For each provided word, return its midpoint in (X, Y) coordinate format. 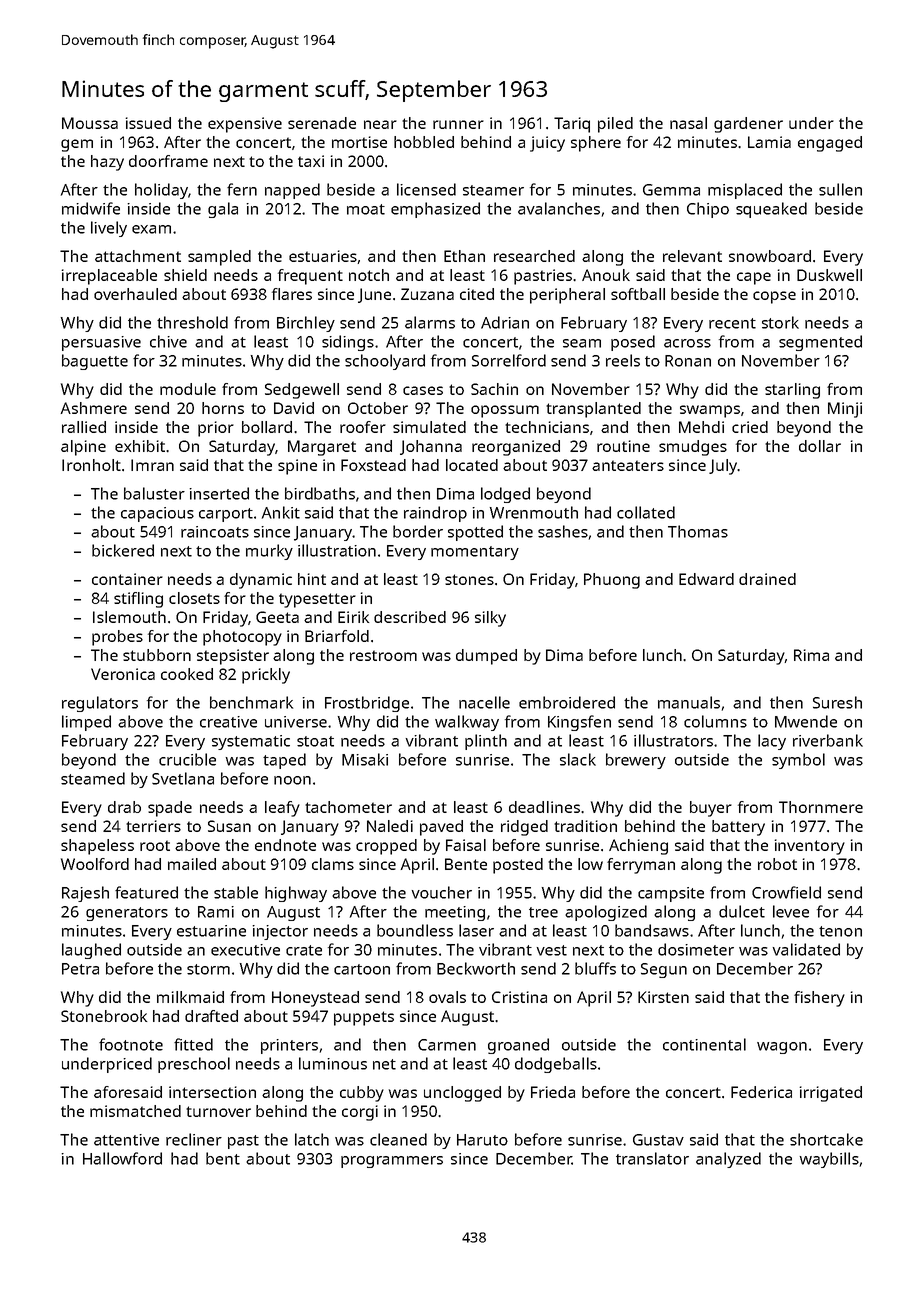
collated (646, 512)
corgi (360, 1113)
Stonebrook (104, 1016)
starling (792, 391)
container (127, 579)
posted (518, 866)
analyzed (728, 1160)
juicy (547, 144)
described (410, 617)
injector (280, 932)
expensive (245, 125)
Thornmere (821, 807)
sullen (840, 189)
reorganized (516, 448)
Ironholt (91, 465)
